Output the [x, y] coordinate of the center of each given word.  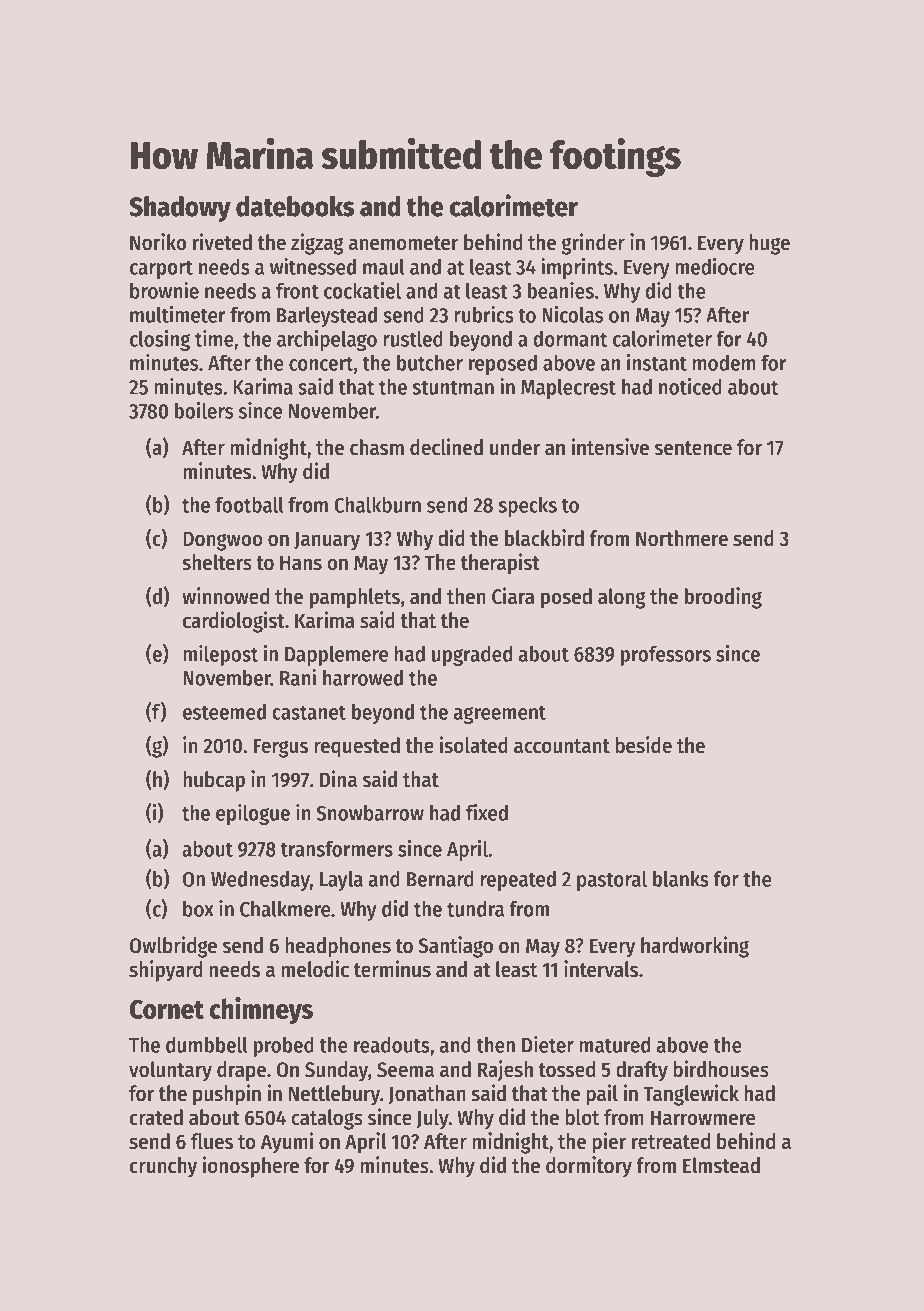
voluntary [170, 1071]
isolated [474, 745]
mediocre [715, 266]
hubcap [214, 781]
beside [643, 745]
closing [160, 340]
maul [384, 267]
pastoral [612, 881]
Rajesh [505, 1071]
